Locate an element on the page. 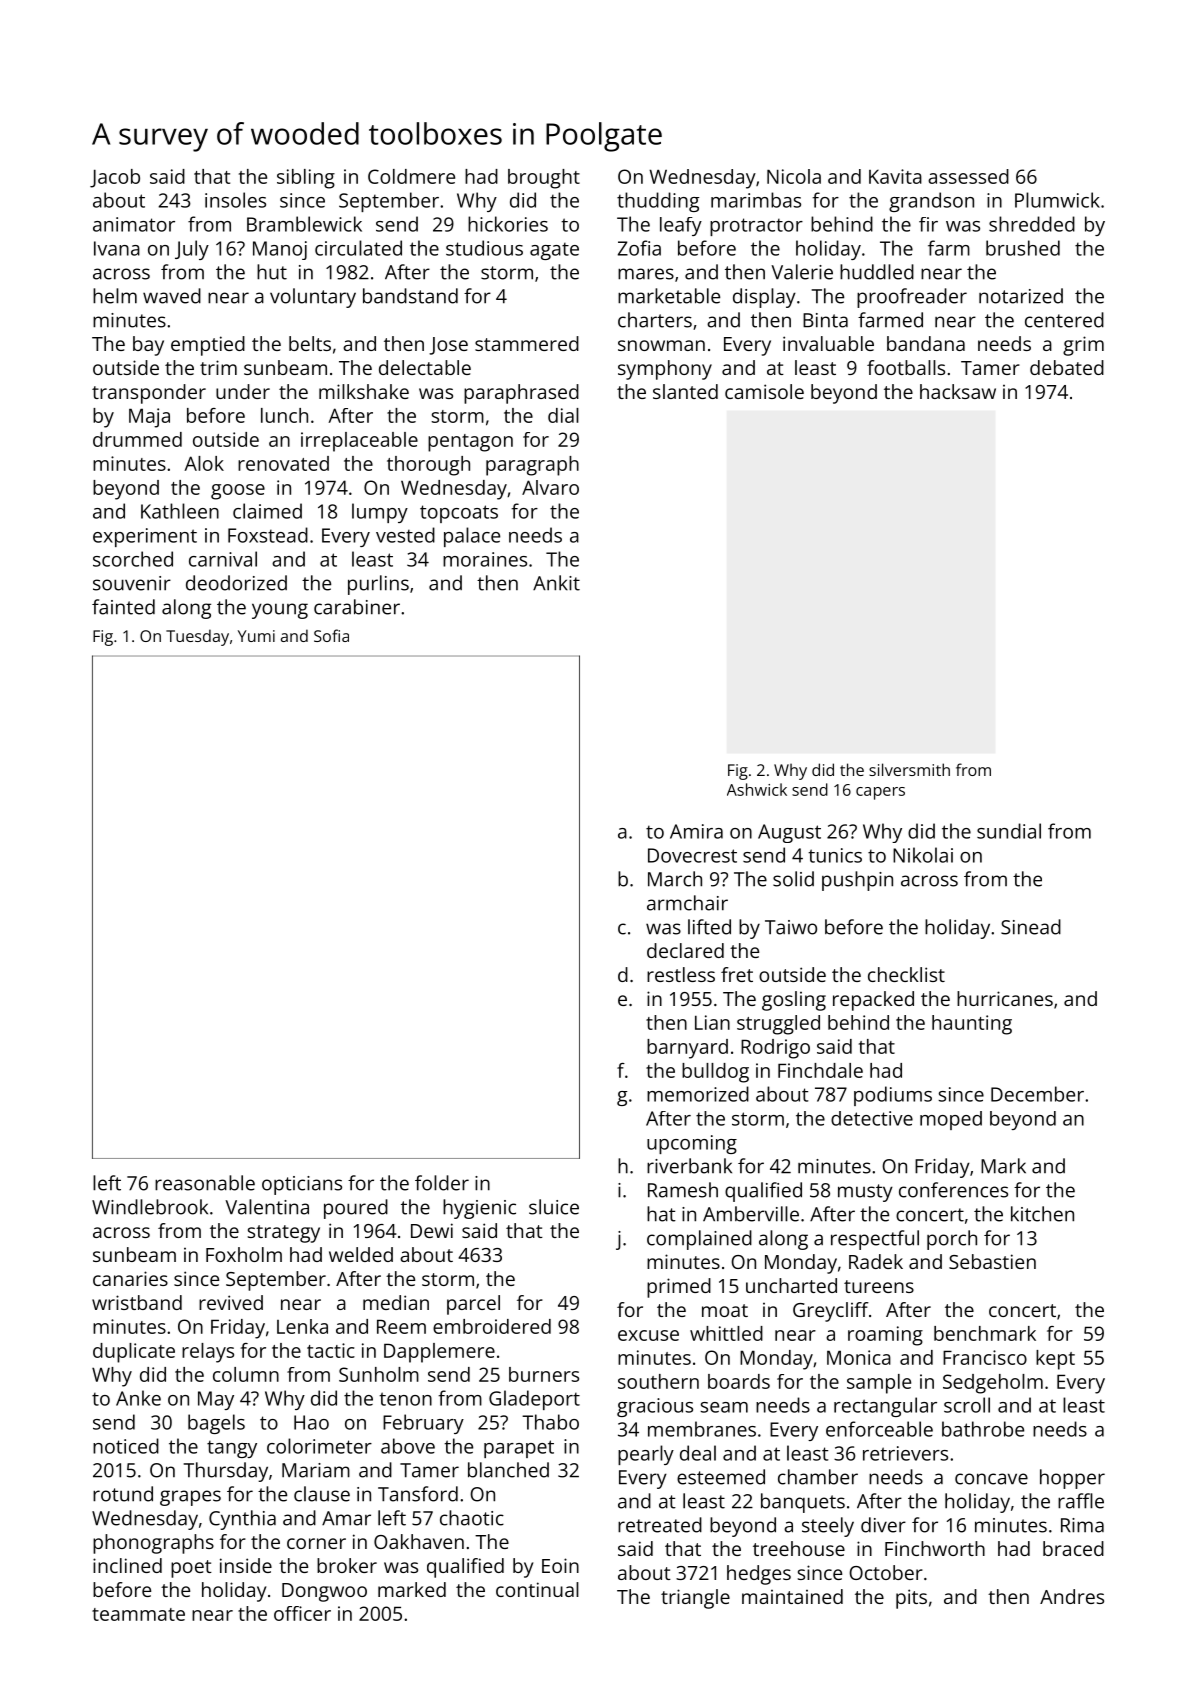  officer is located at coordinates (302, 1613).
